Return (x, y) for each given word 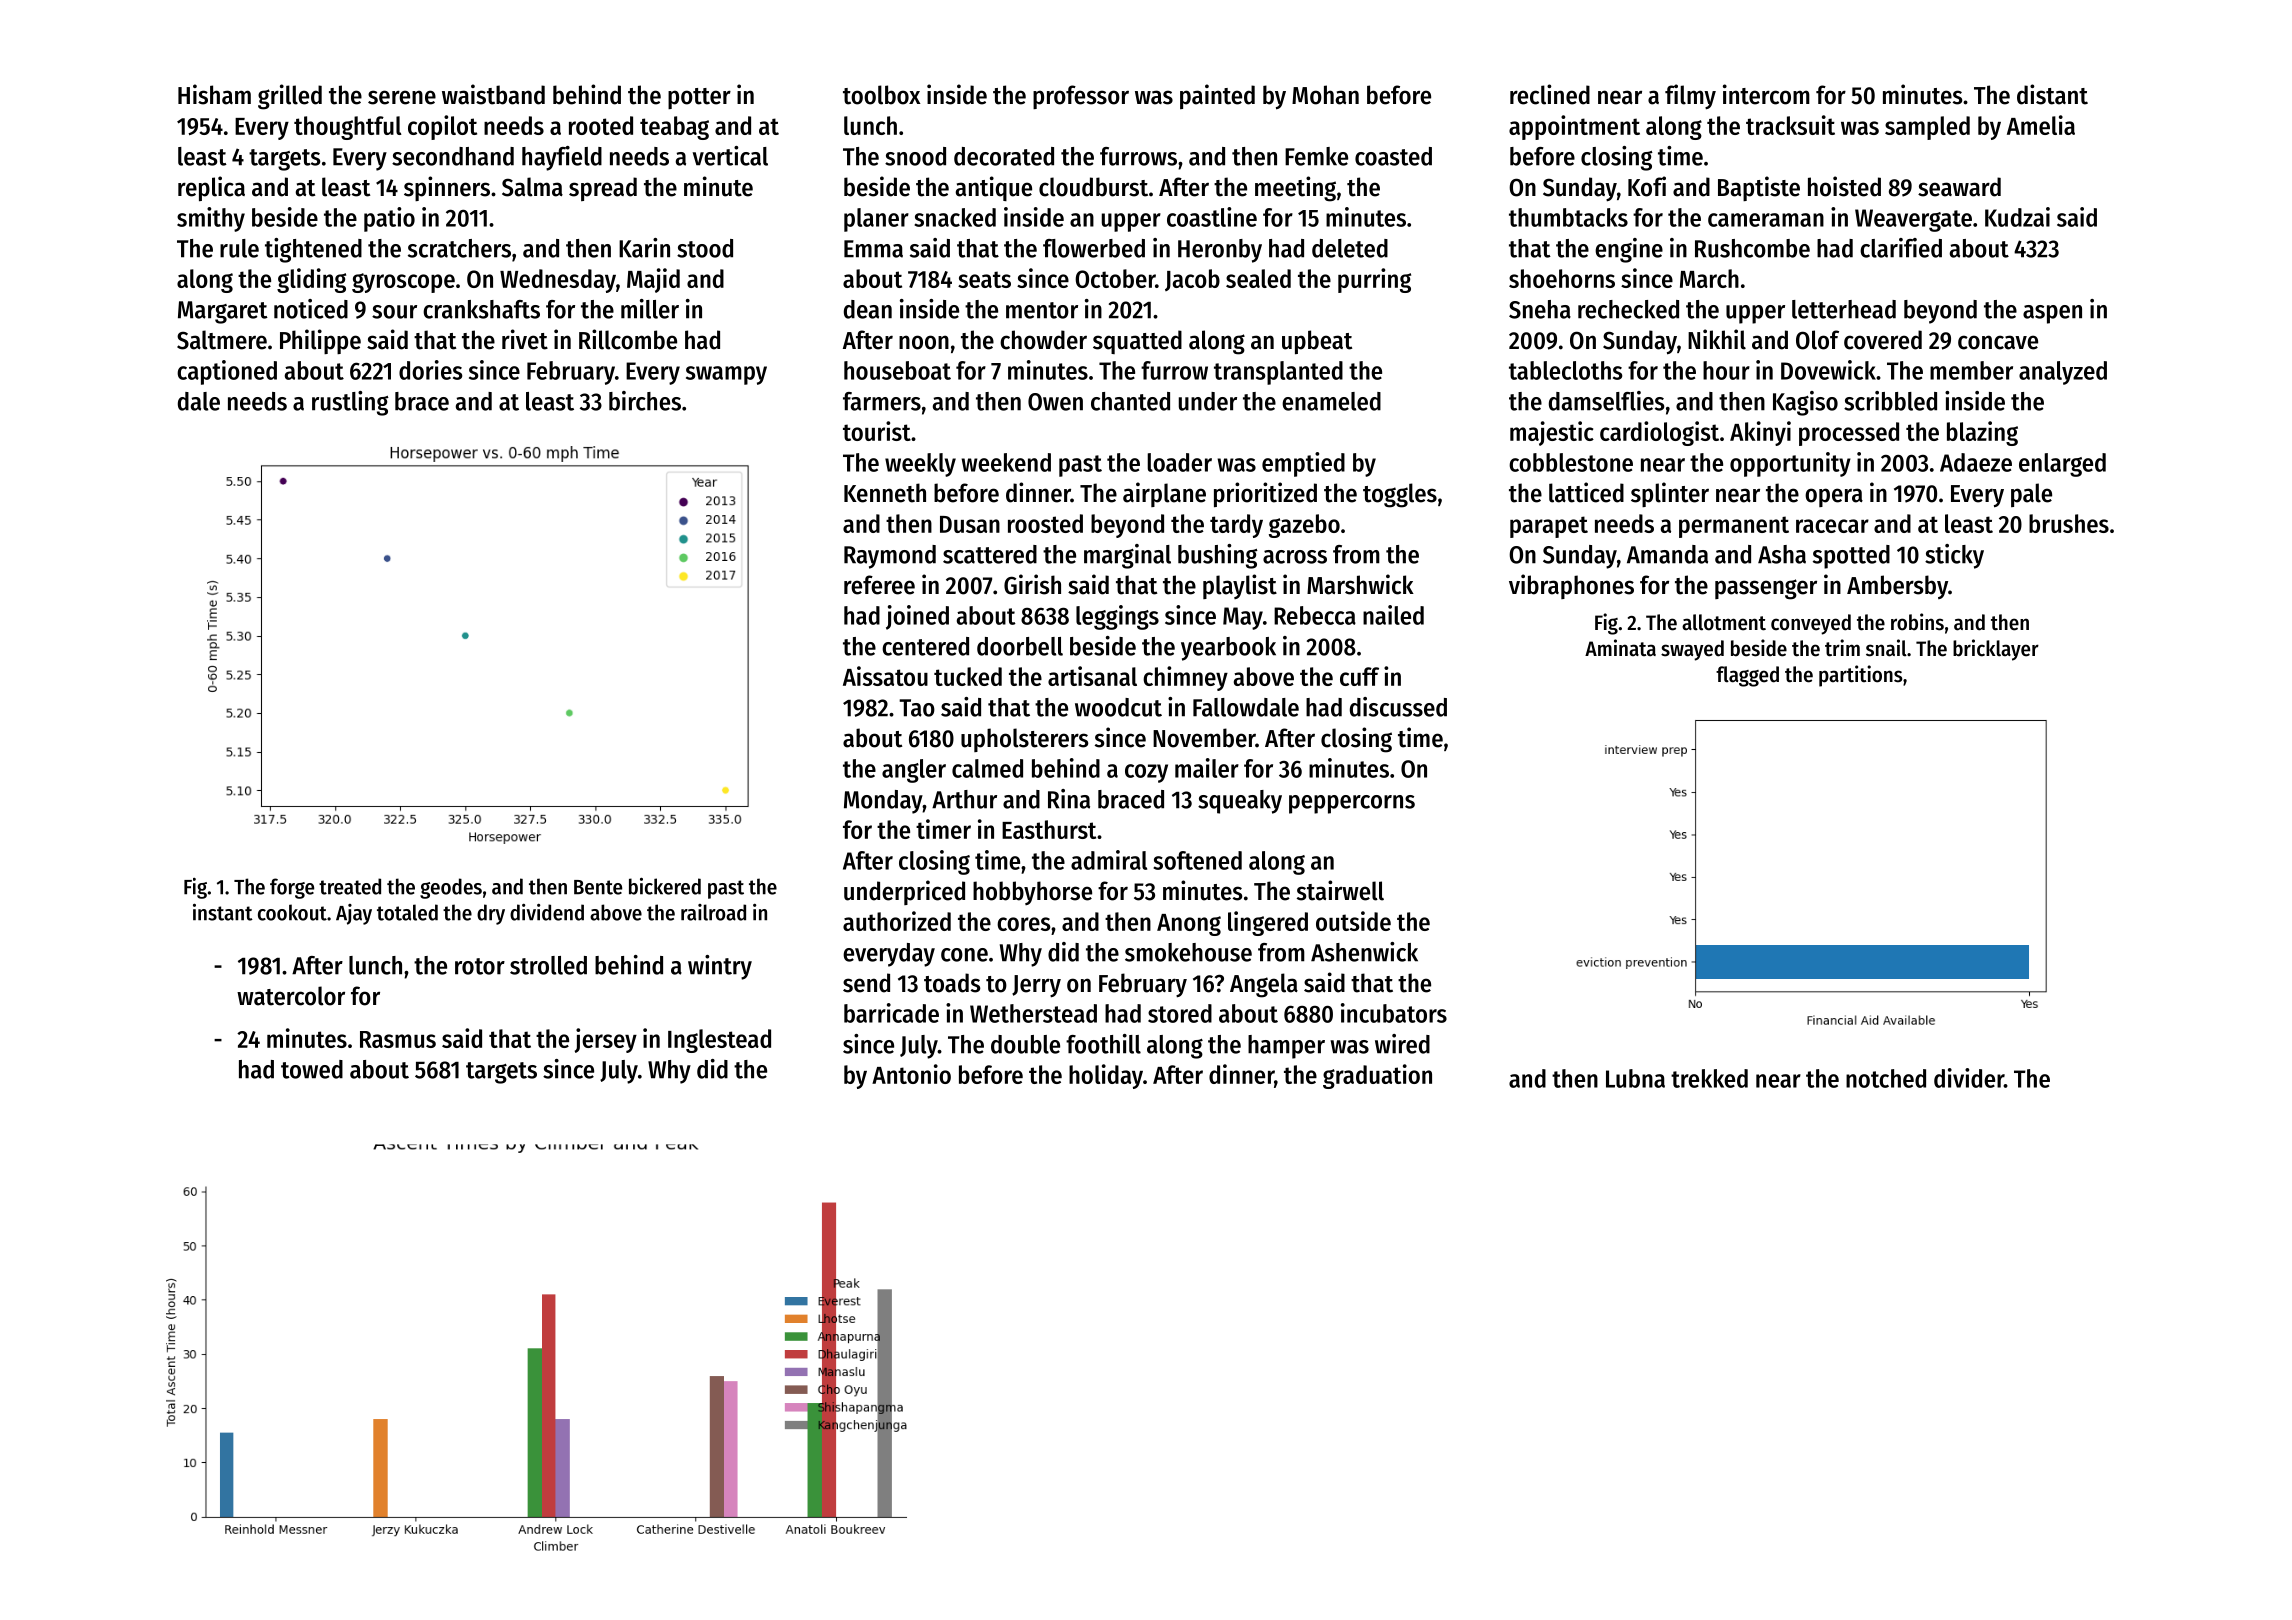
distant (2052, 94)
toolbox (882, 95)
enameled (1331, 401)
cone (964, 955)
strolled (548, 965)
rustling (350, 403)
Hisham (214, 94)
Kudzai (2017, 217)
